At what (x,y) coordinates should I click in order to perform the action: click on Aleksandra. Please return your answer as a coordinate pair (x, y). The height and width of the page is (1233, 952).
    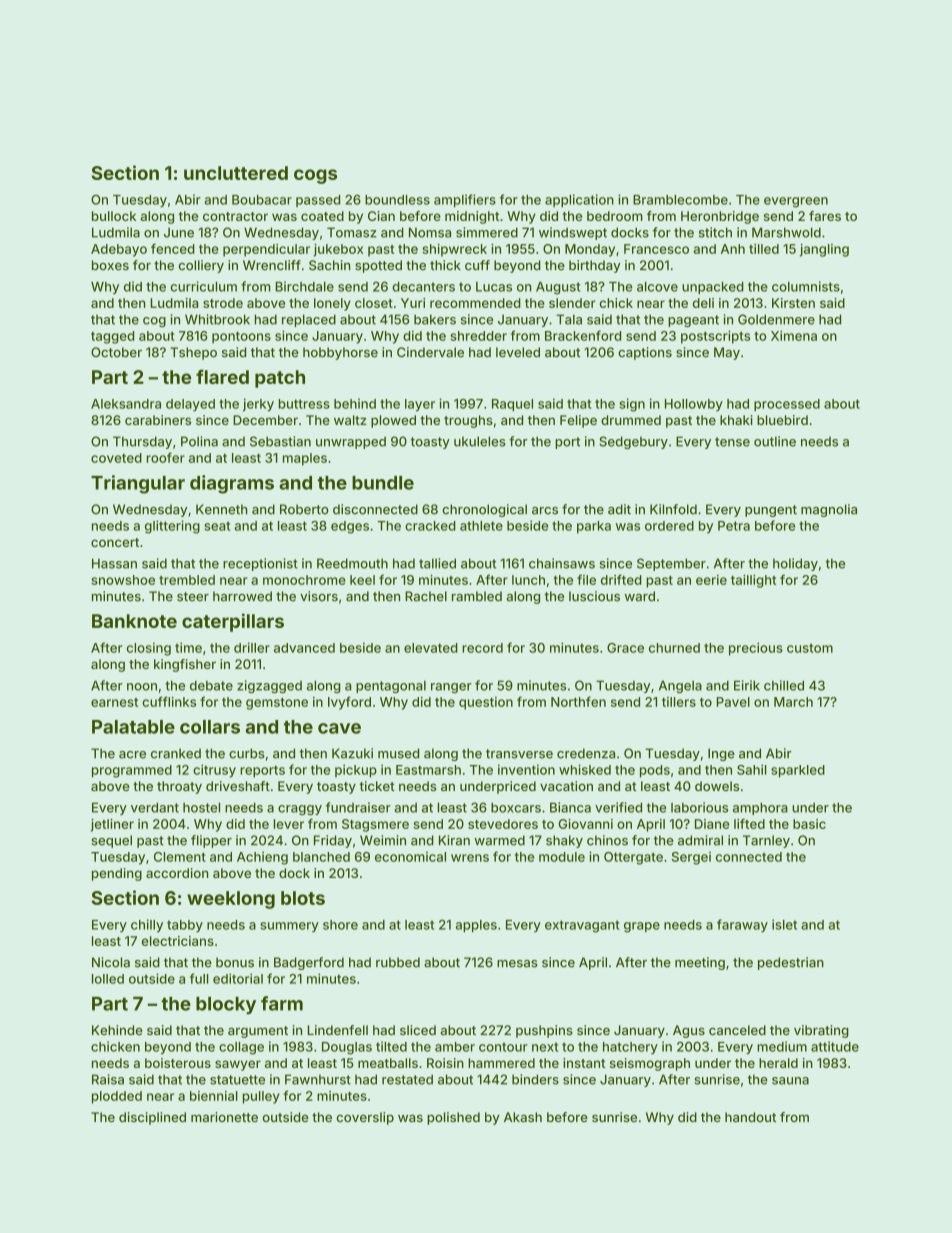
    Looking at the image, I should click on (126, 404).
